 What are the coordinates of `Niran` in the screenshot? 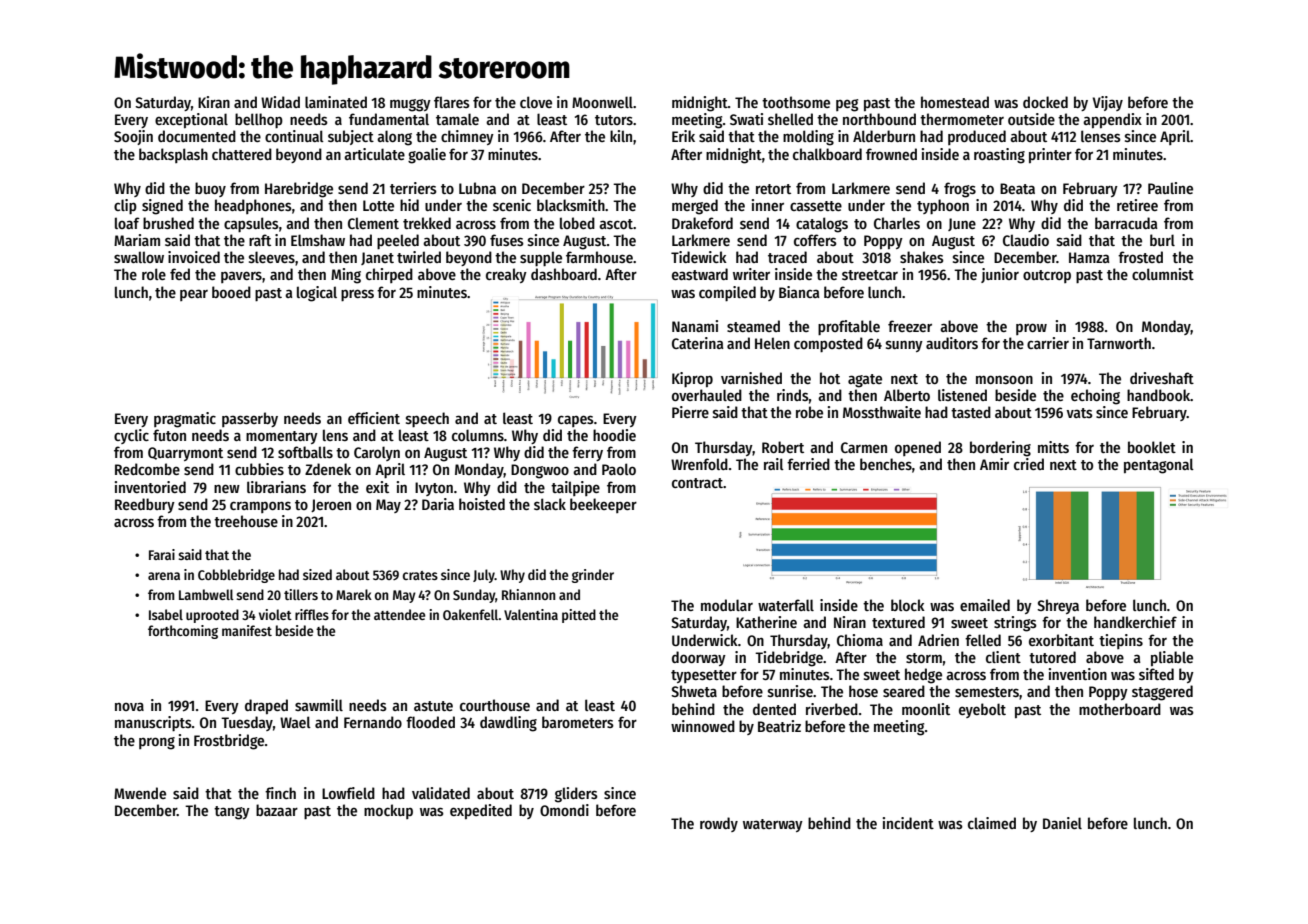 It's located at (850, 622).
